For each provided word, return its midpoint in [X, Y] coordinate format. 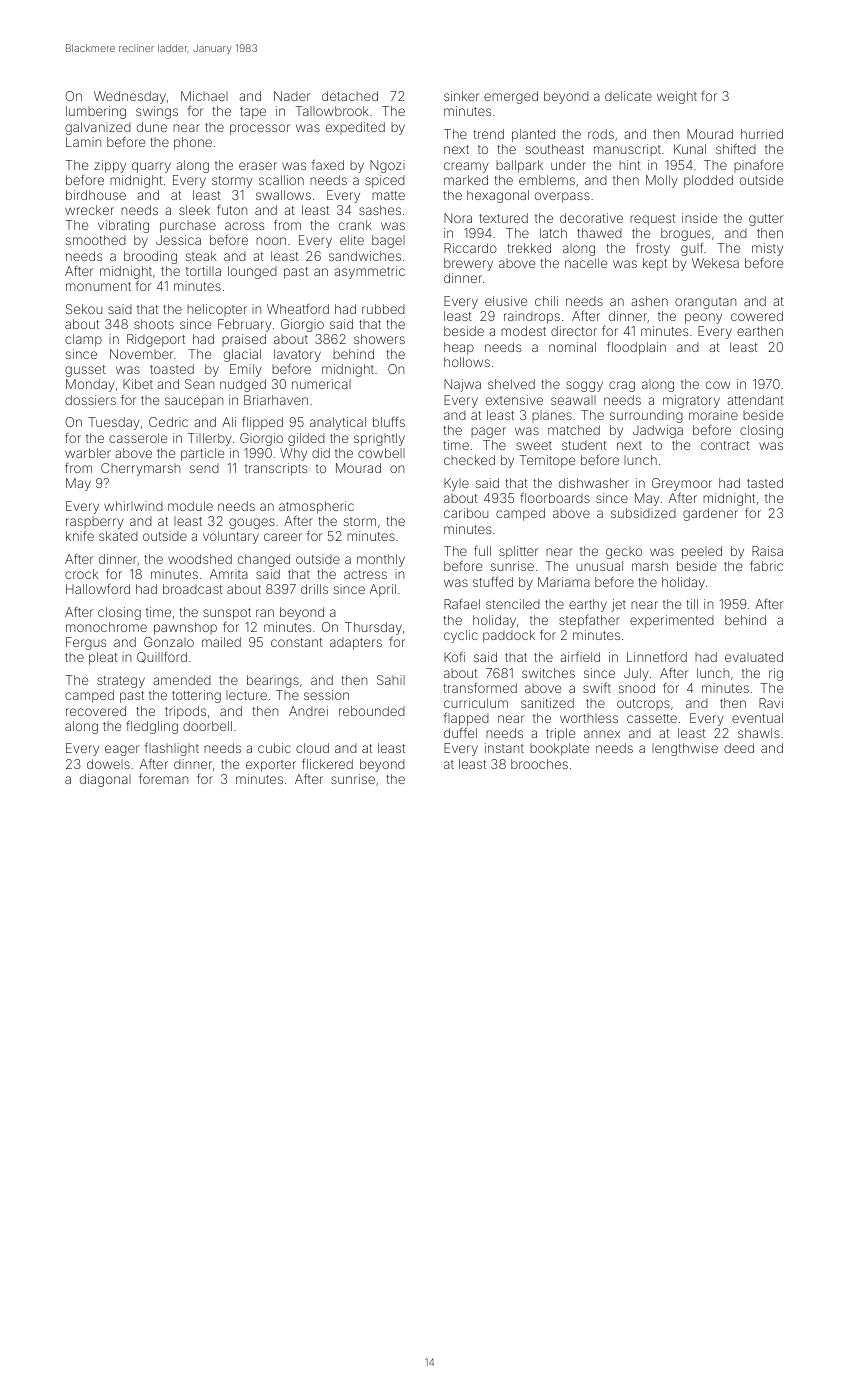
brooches [539, 764]
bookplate [559, 749]
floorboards [555, 497]
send [204, 468]
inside [699, 218]
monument [98, 286]
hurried [762, 134]
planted [533, 135]
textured [503, 218]
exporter [271, 766]
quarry [151, 167]
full [482, 551]
